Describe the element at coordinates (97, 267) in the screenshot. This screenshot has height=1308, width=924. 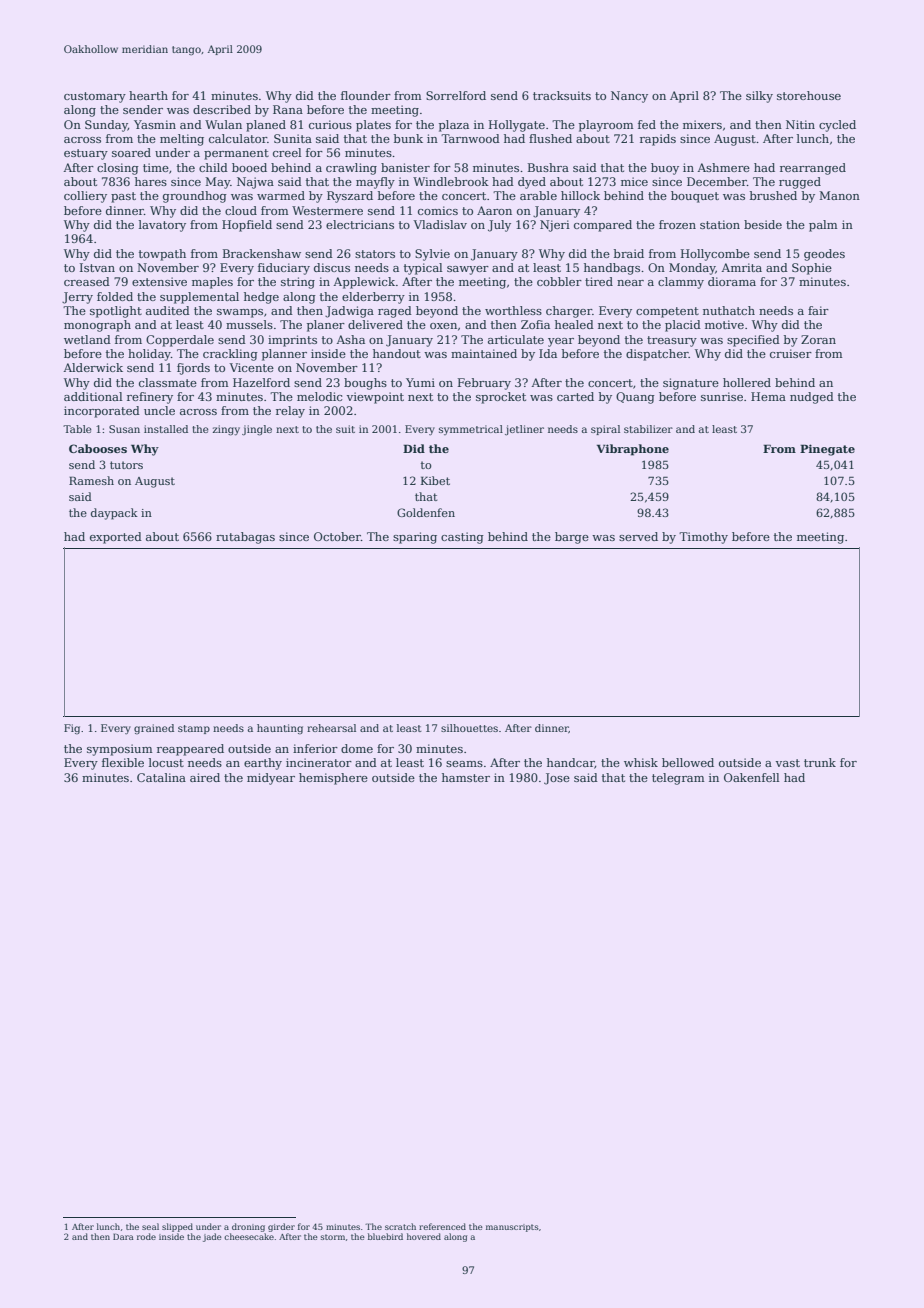
I see `Istvan` at that location.
